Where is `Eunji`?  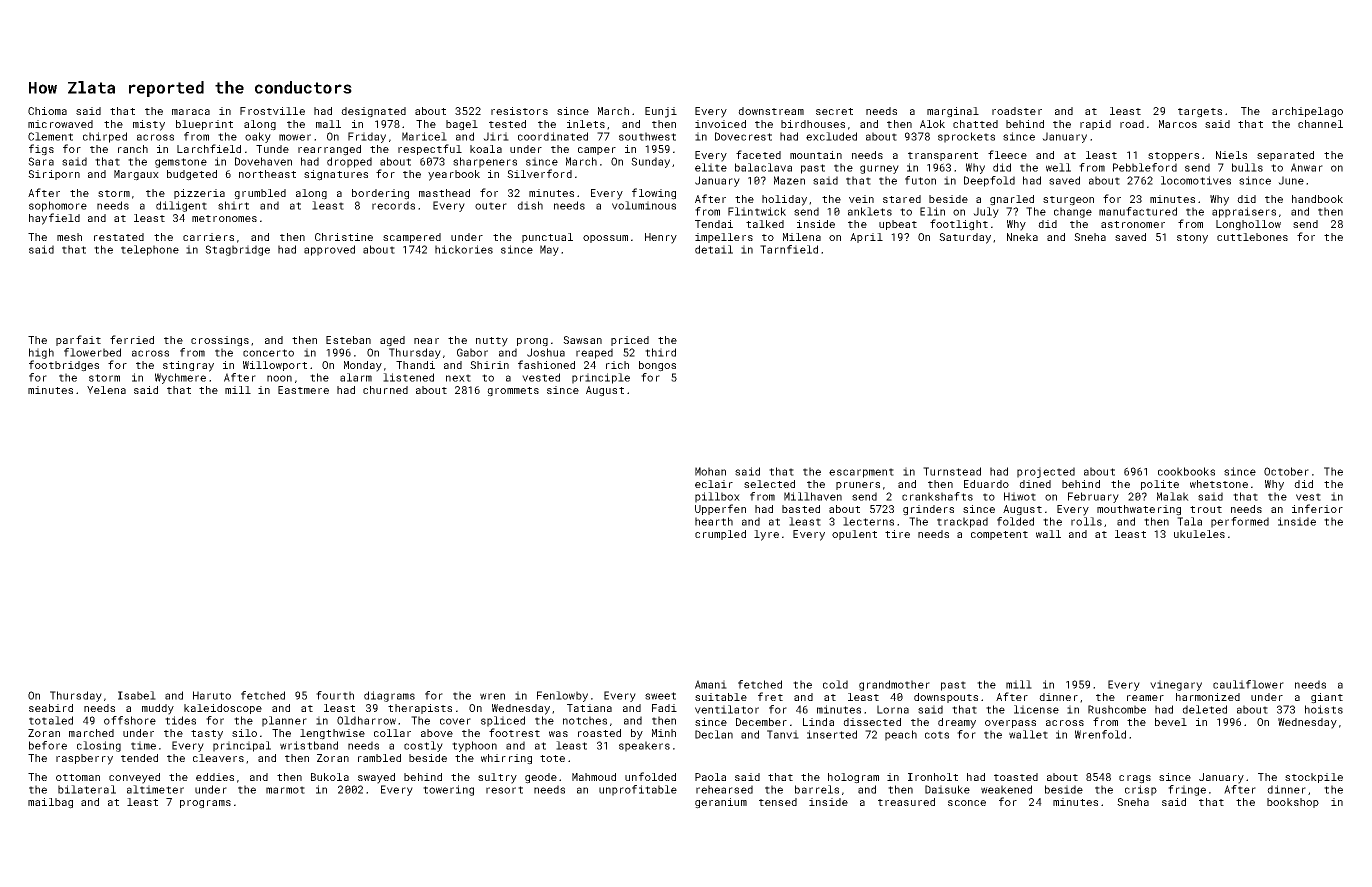
Eunji is located at coordinates (661, 112).
